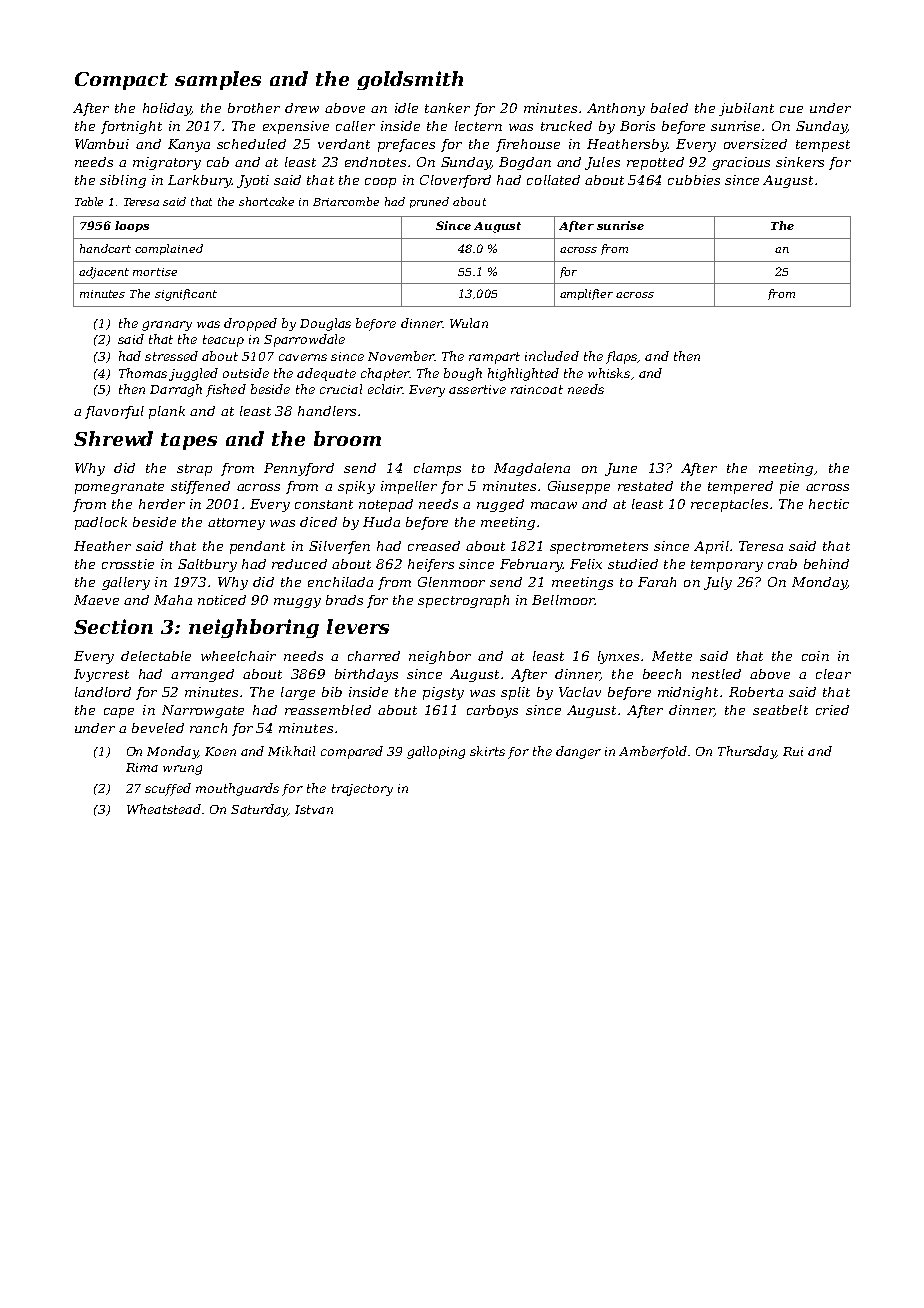  Describe the element at coordinates (236, 524) in the screenshot. I see `attorney` at that location.
